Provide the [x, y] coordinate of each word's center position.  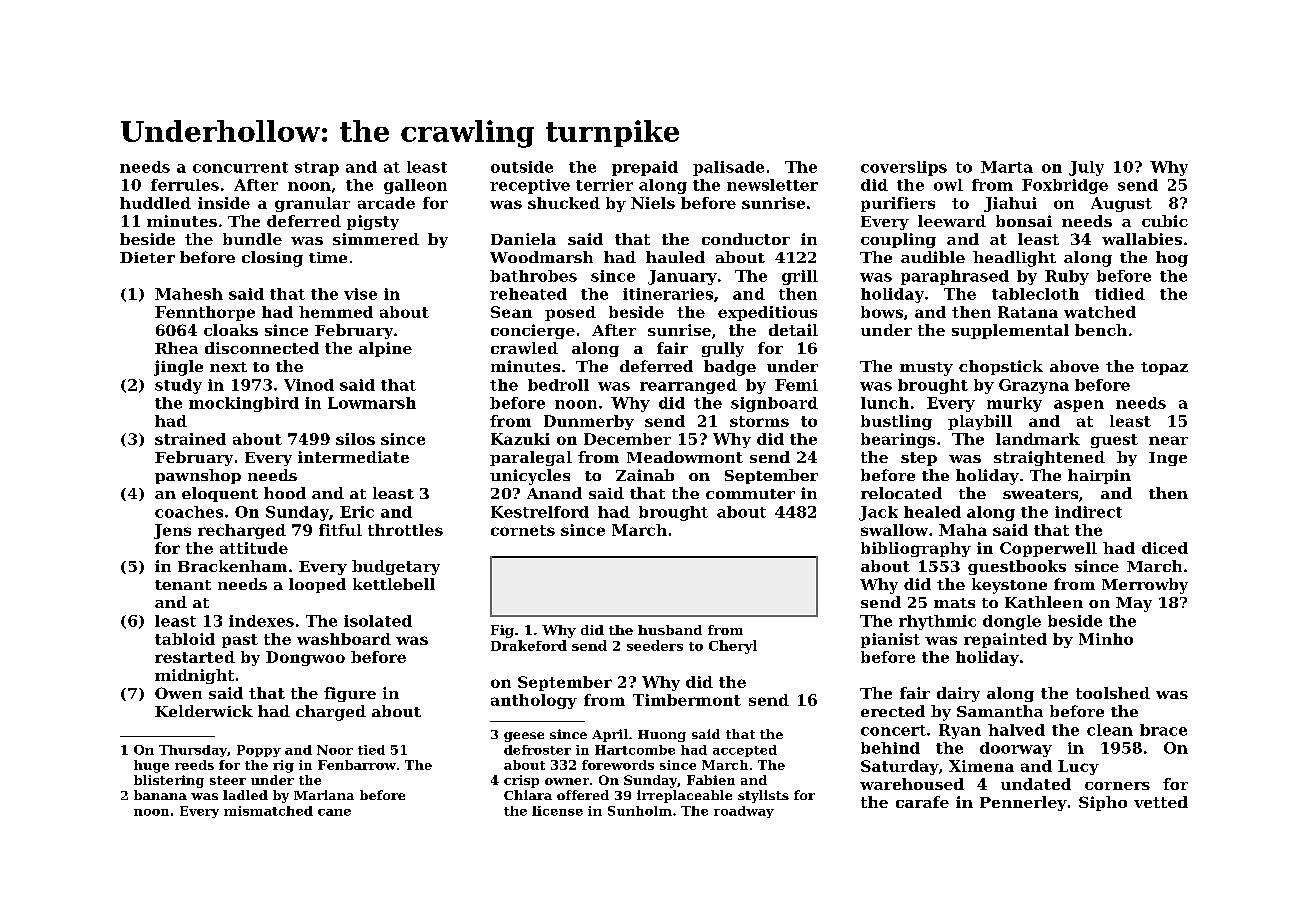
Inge [1168, 459]
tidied [1120, 294]
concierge [533, 331]
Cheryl [733, 647]
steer [228, 780]
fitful [340, 530]
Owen [178, 693]
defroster [537, 750]
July [1086, 168]
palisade [728, 168]
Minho [1106, 639]
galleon [415, 186]
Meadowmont [685, 457]
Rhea [176, 348]
